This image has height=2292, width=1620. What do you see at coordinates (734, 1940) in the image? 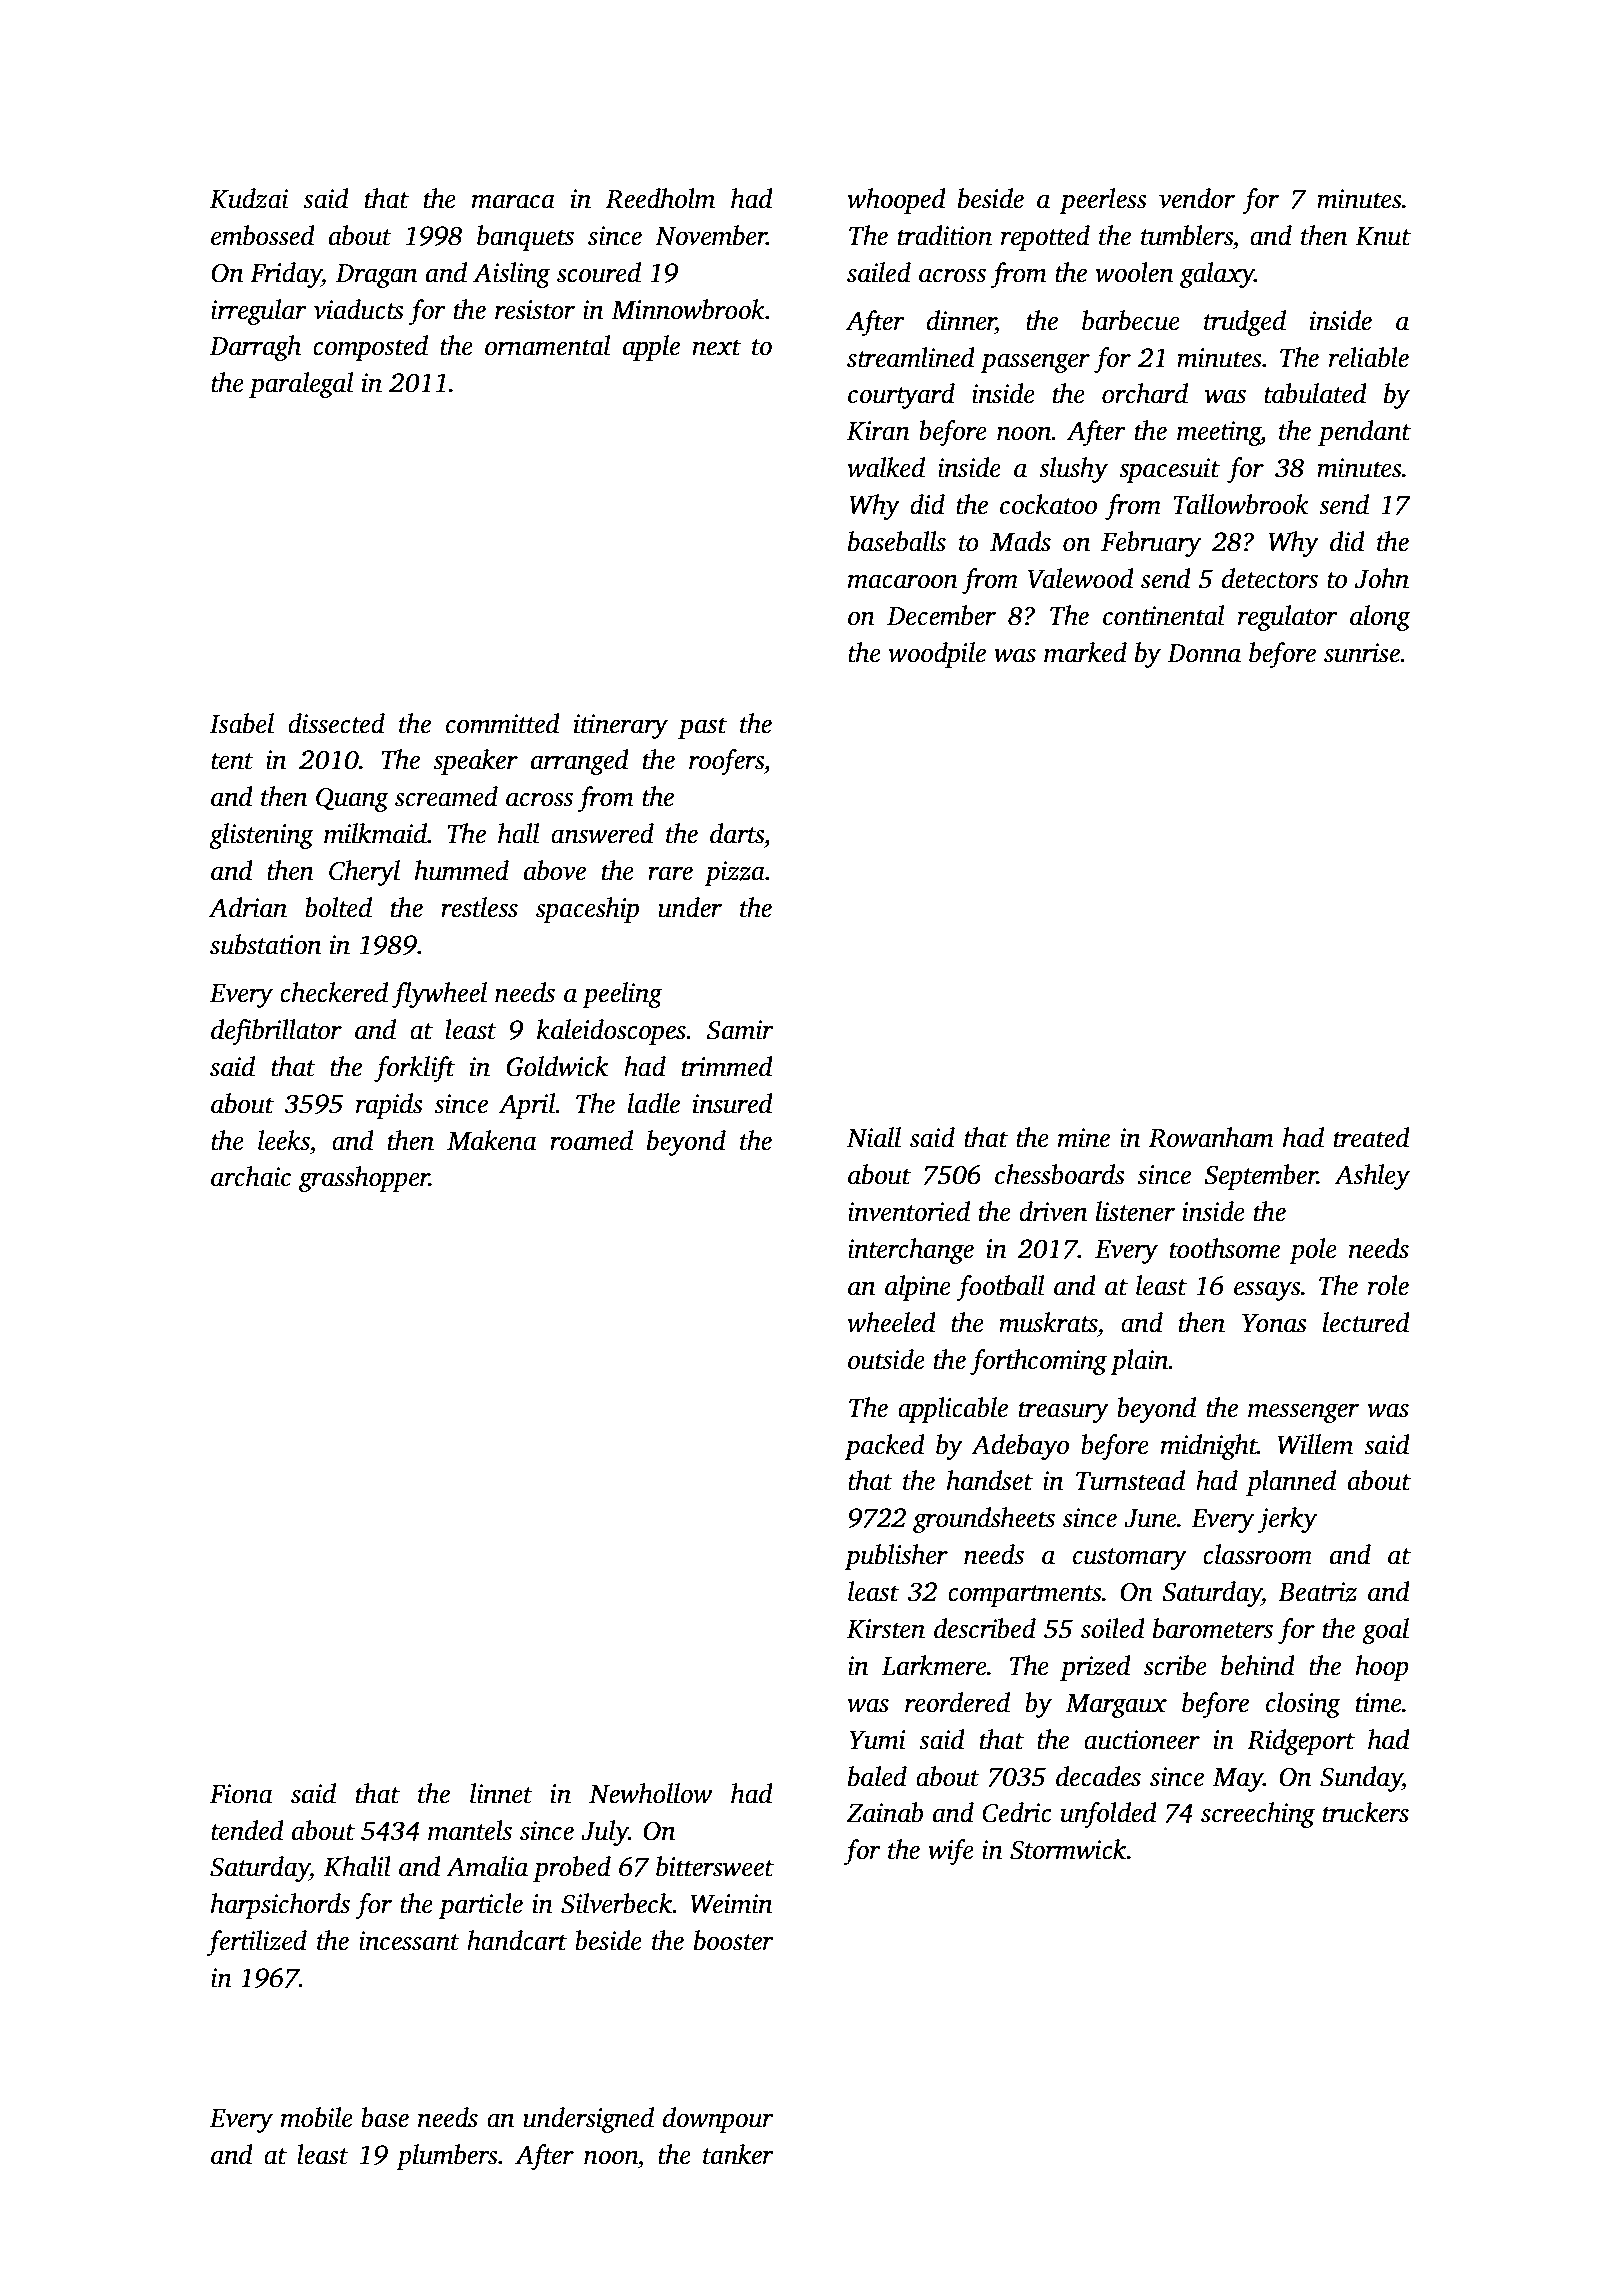
I see `booster` at bounding box center [734, 1940].
